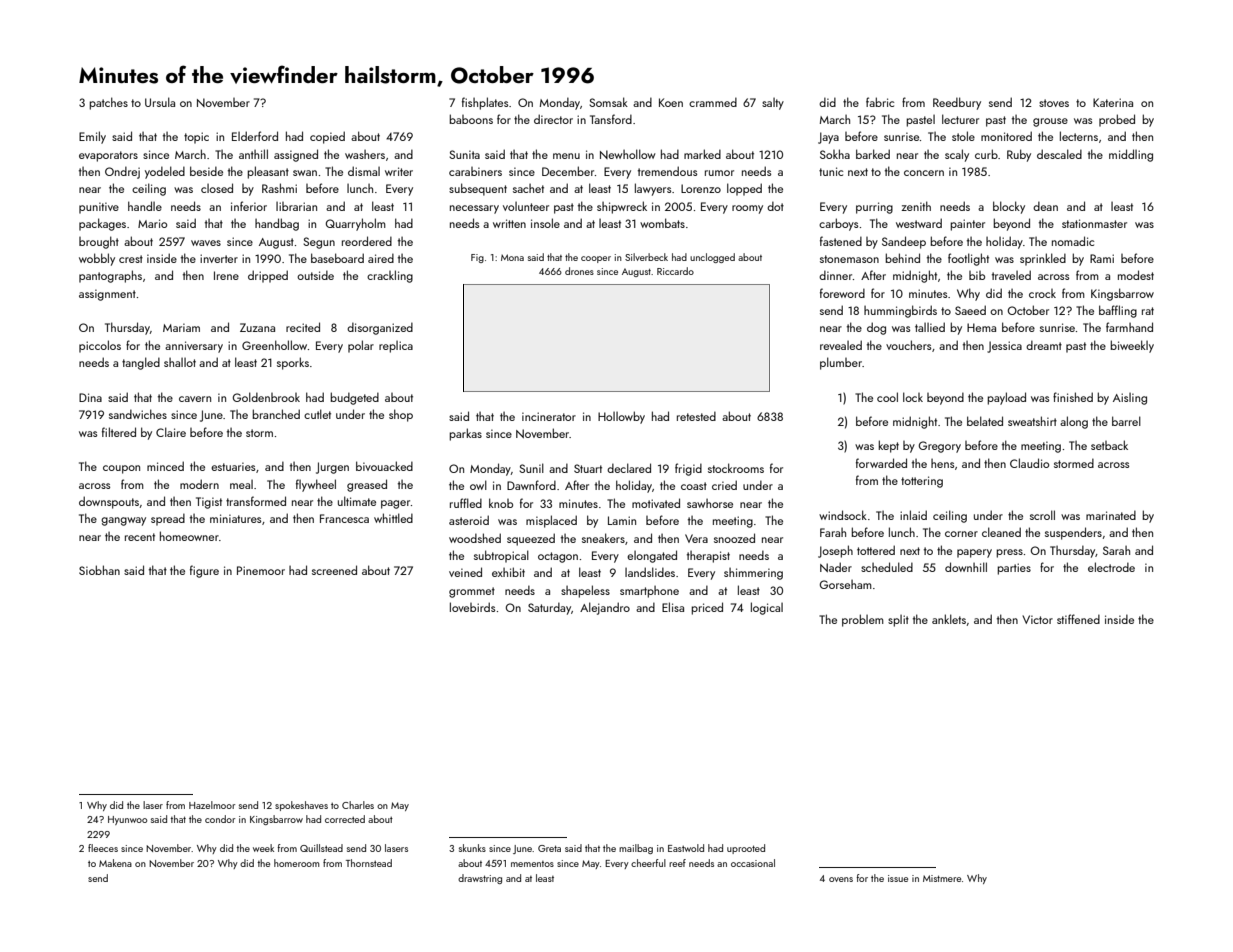 This image has height=952, width=1233. I want to click on ovens, so click(841, 879).
